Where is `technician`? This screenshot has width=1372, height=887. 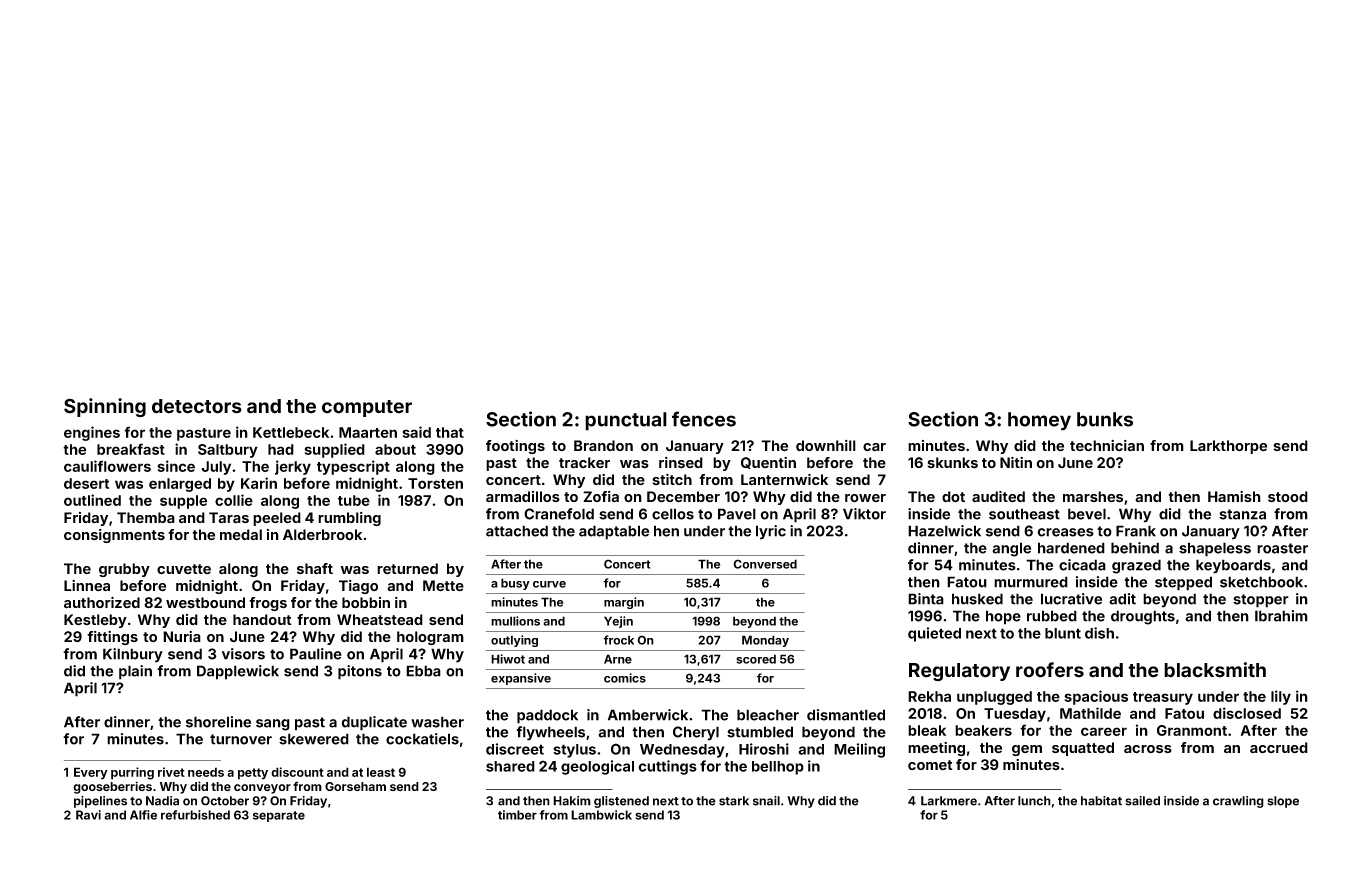
technician is located at coordinates (1107, 446).
